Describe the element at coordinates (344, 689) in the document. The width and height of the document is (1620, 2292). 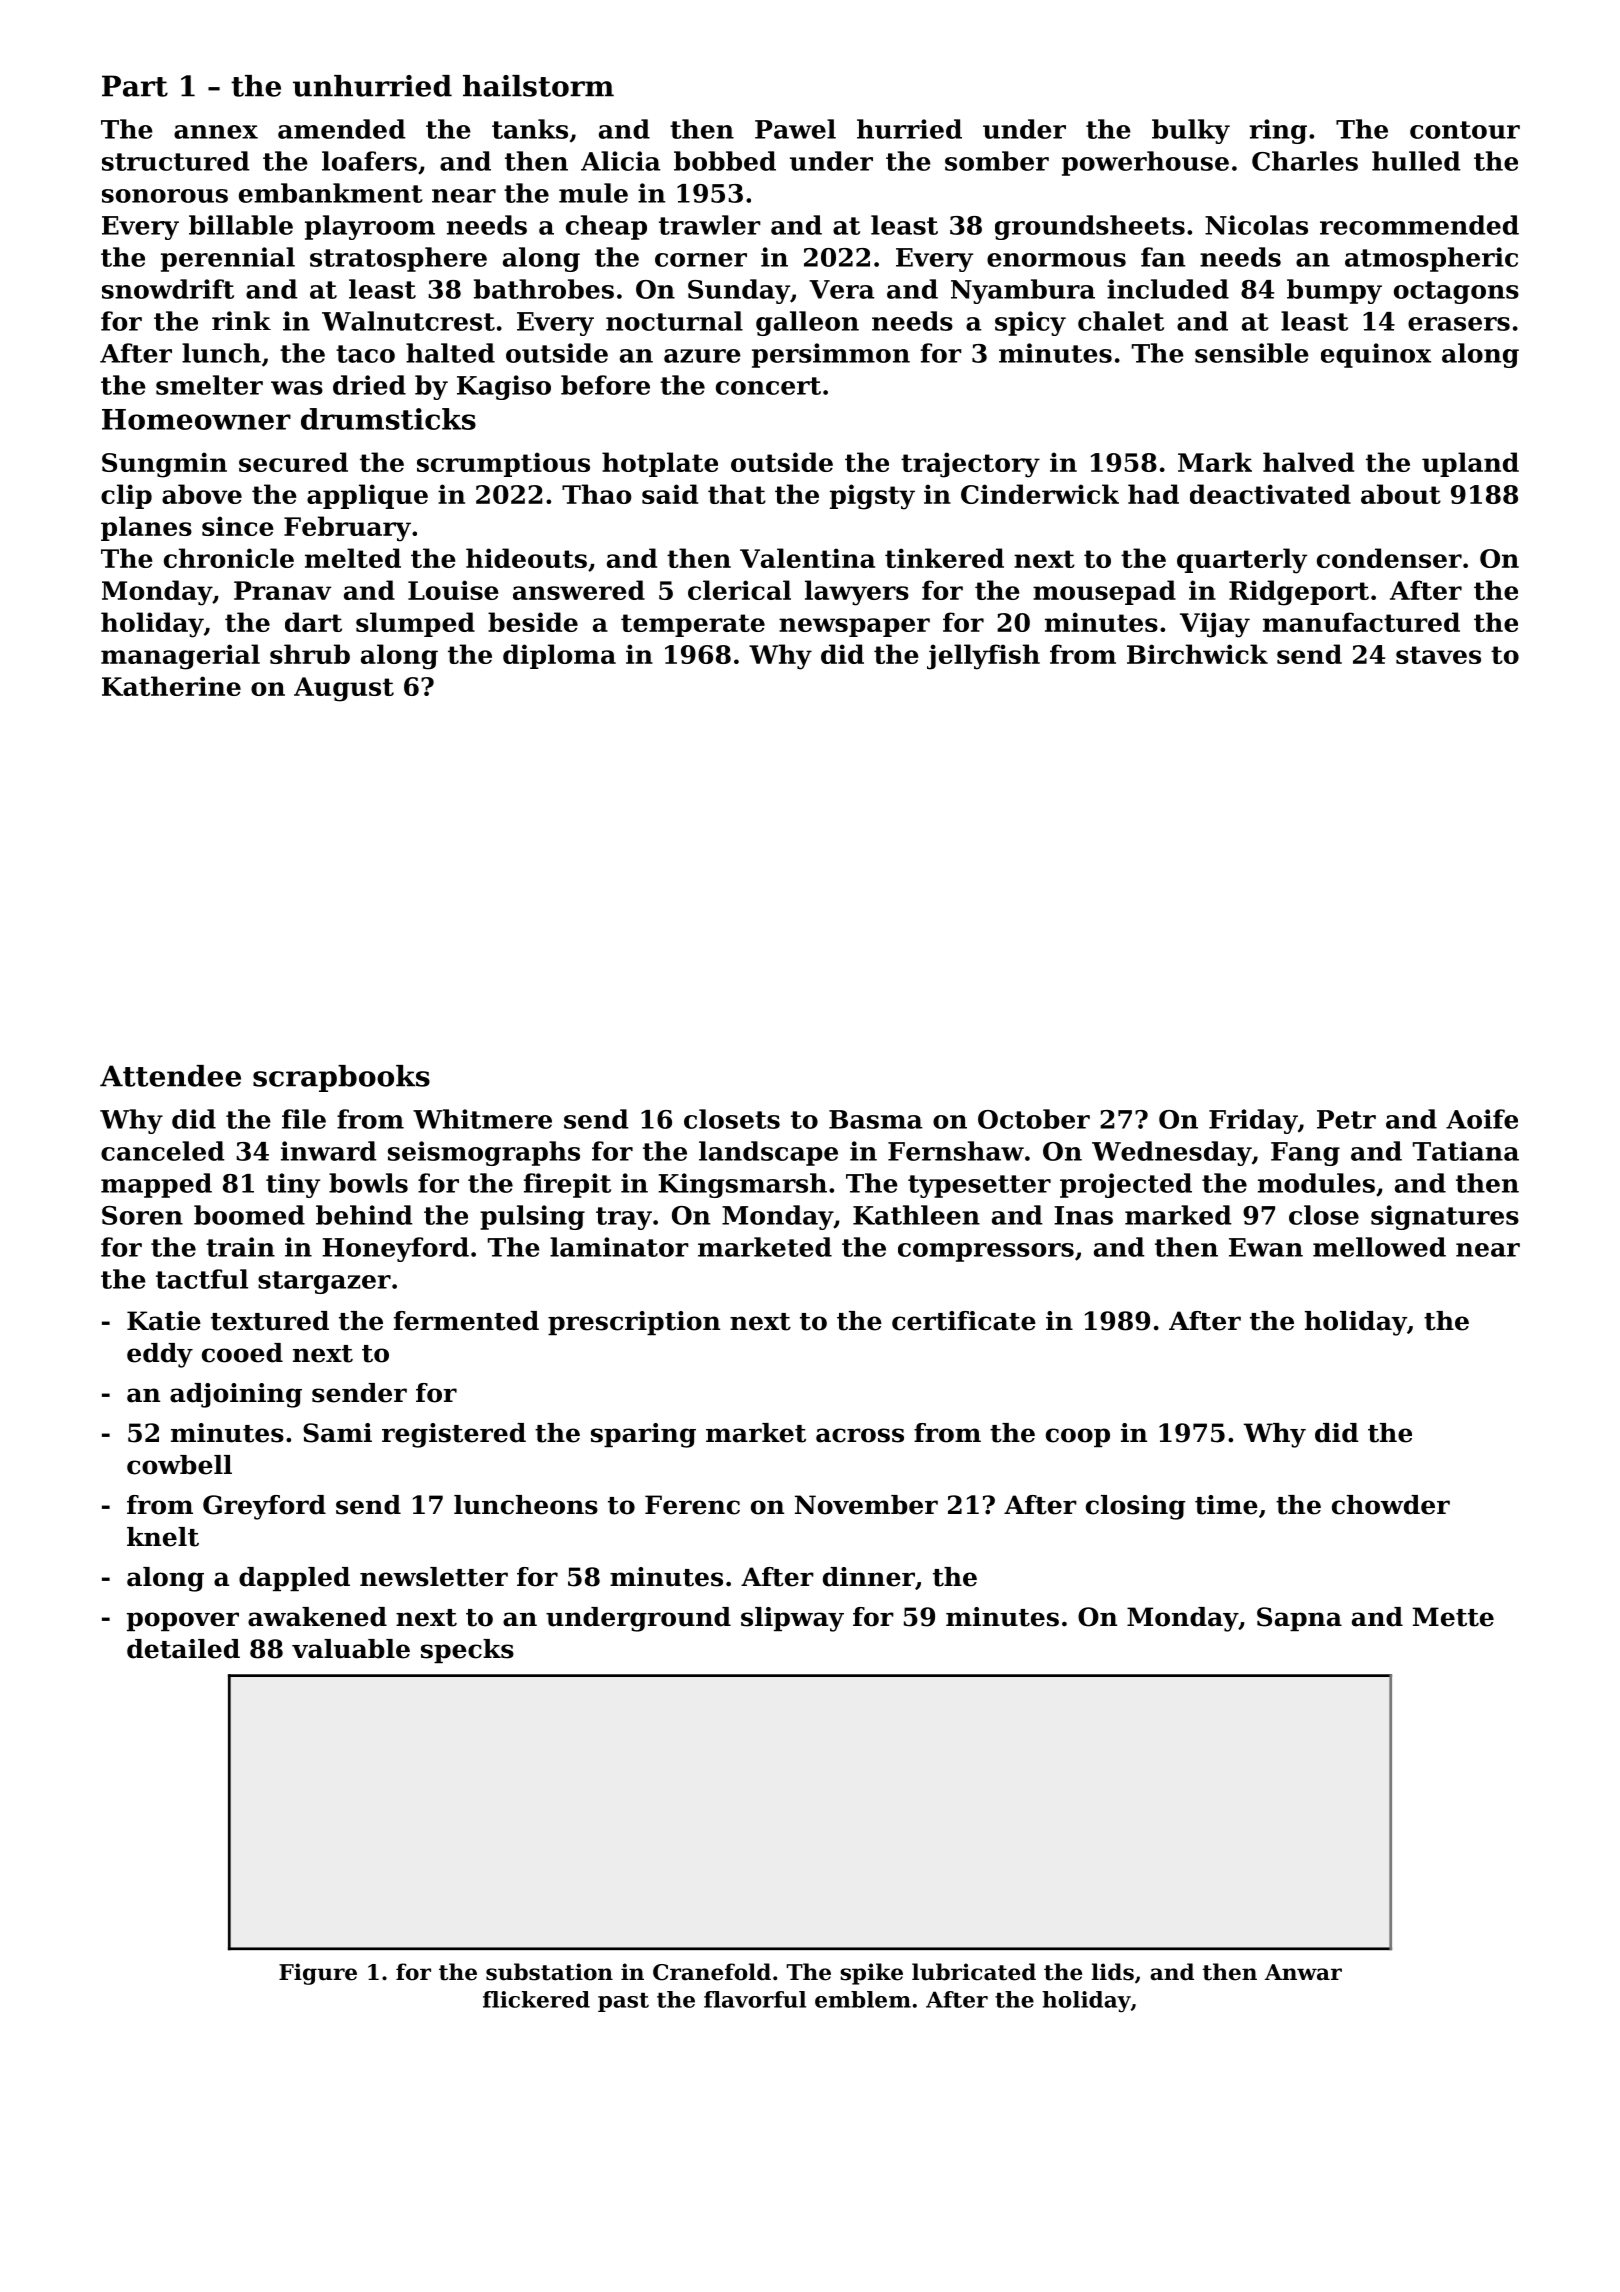
I see `August` at that location.
